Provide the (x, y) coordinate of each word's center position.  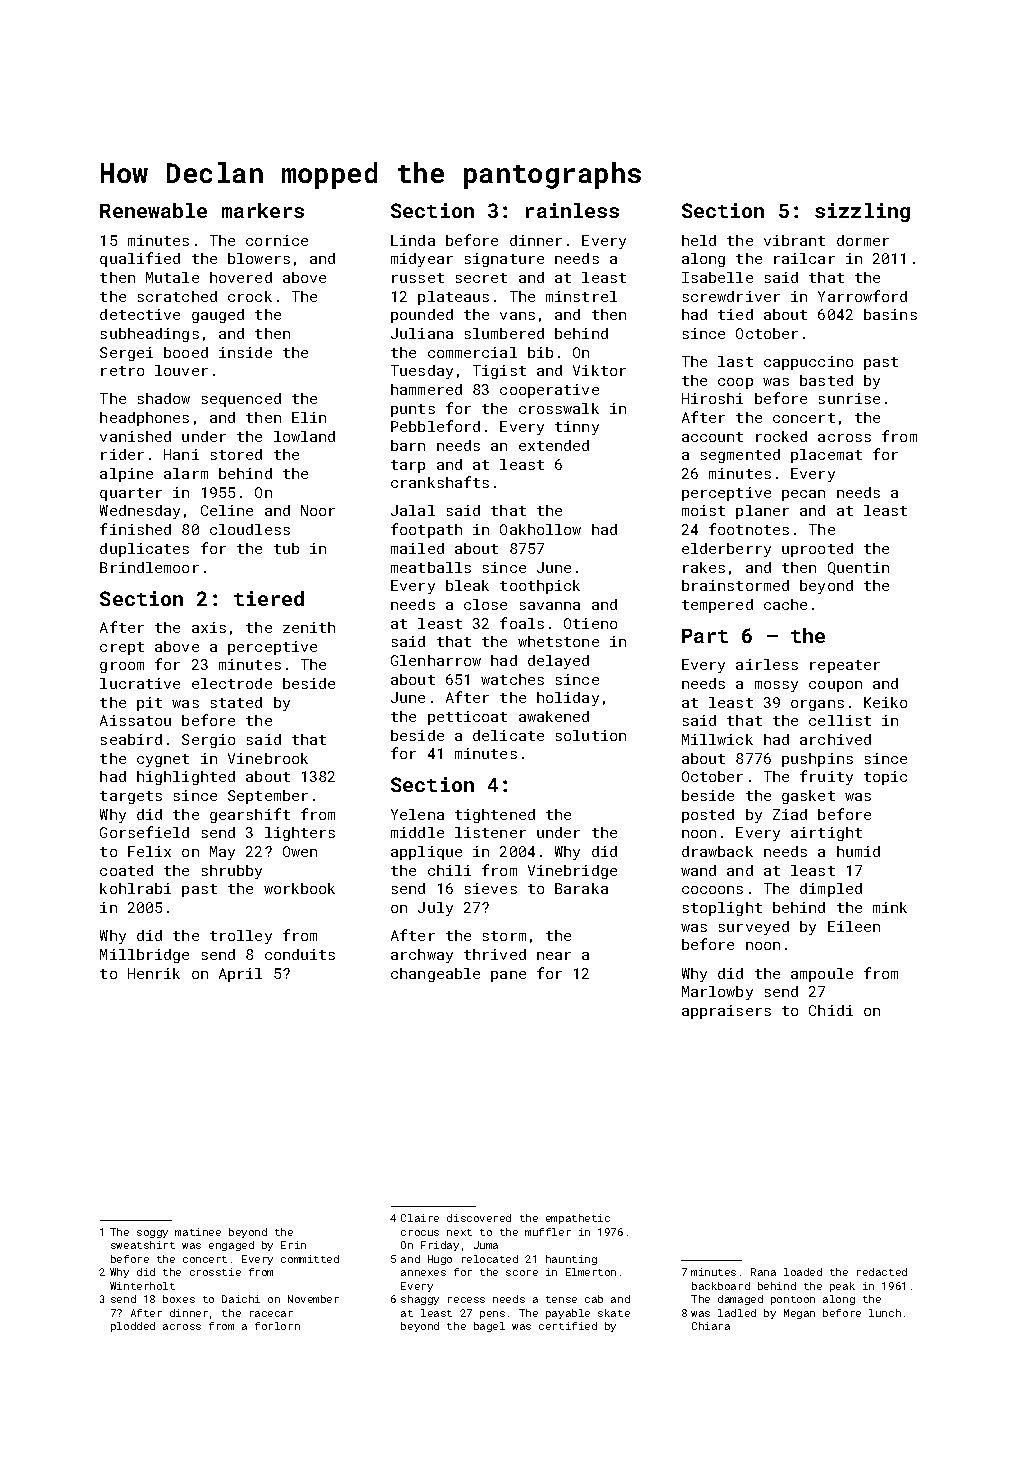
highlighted (186, 778)
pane (508, 976)
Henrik (154, 973)
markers (263, 210)
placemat (826, 456)
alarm (186, 473)
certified (568, 1326)
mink (890, 907)
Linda (413, 240)
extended (554, 445)
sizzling (862, 212)
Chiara (711, 1326)
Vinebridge (572, 872)
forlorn (277, 1326)
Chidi (831, 1010)
